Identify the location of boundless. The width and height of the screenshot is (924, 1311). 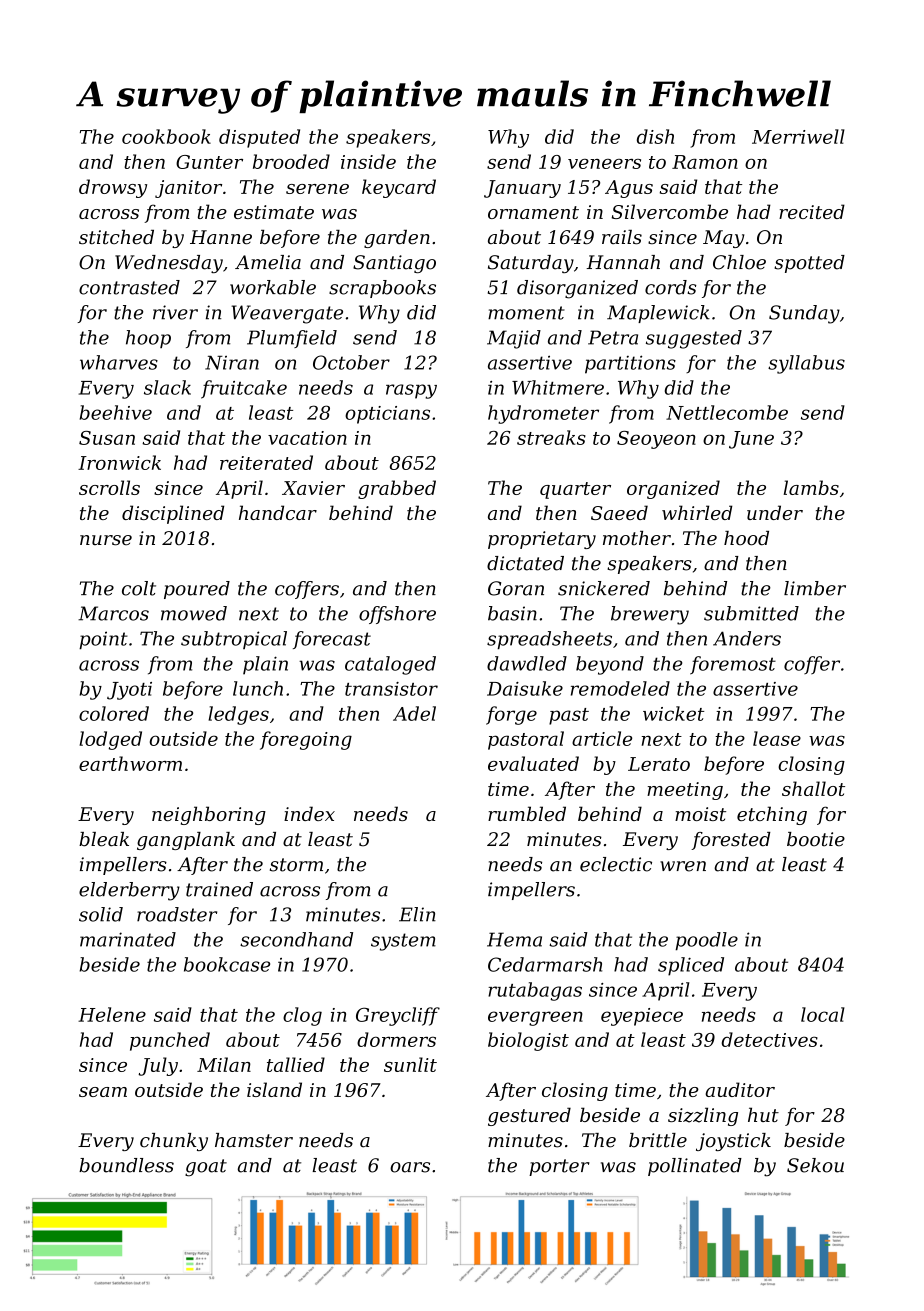
(126, 1165).
